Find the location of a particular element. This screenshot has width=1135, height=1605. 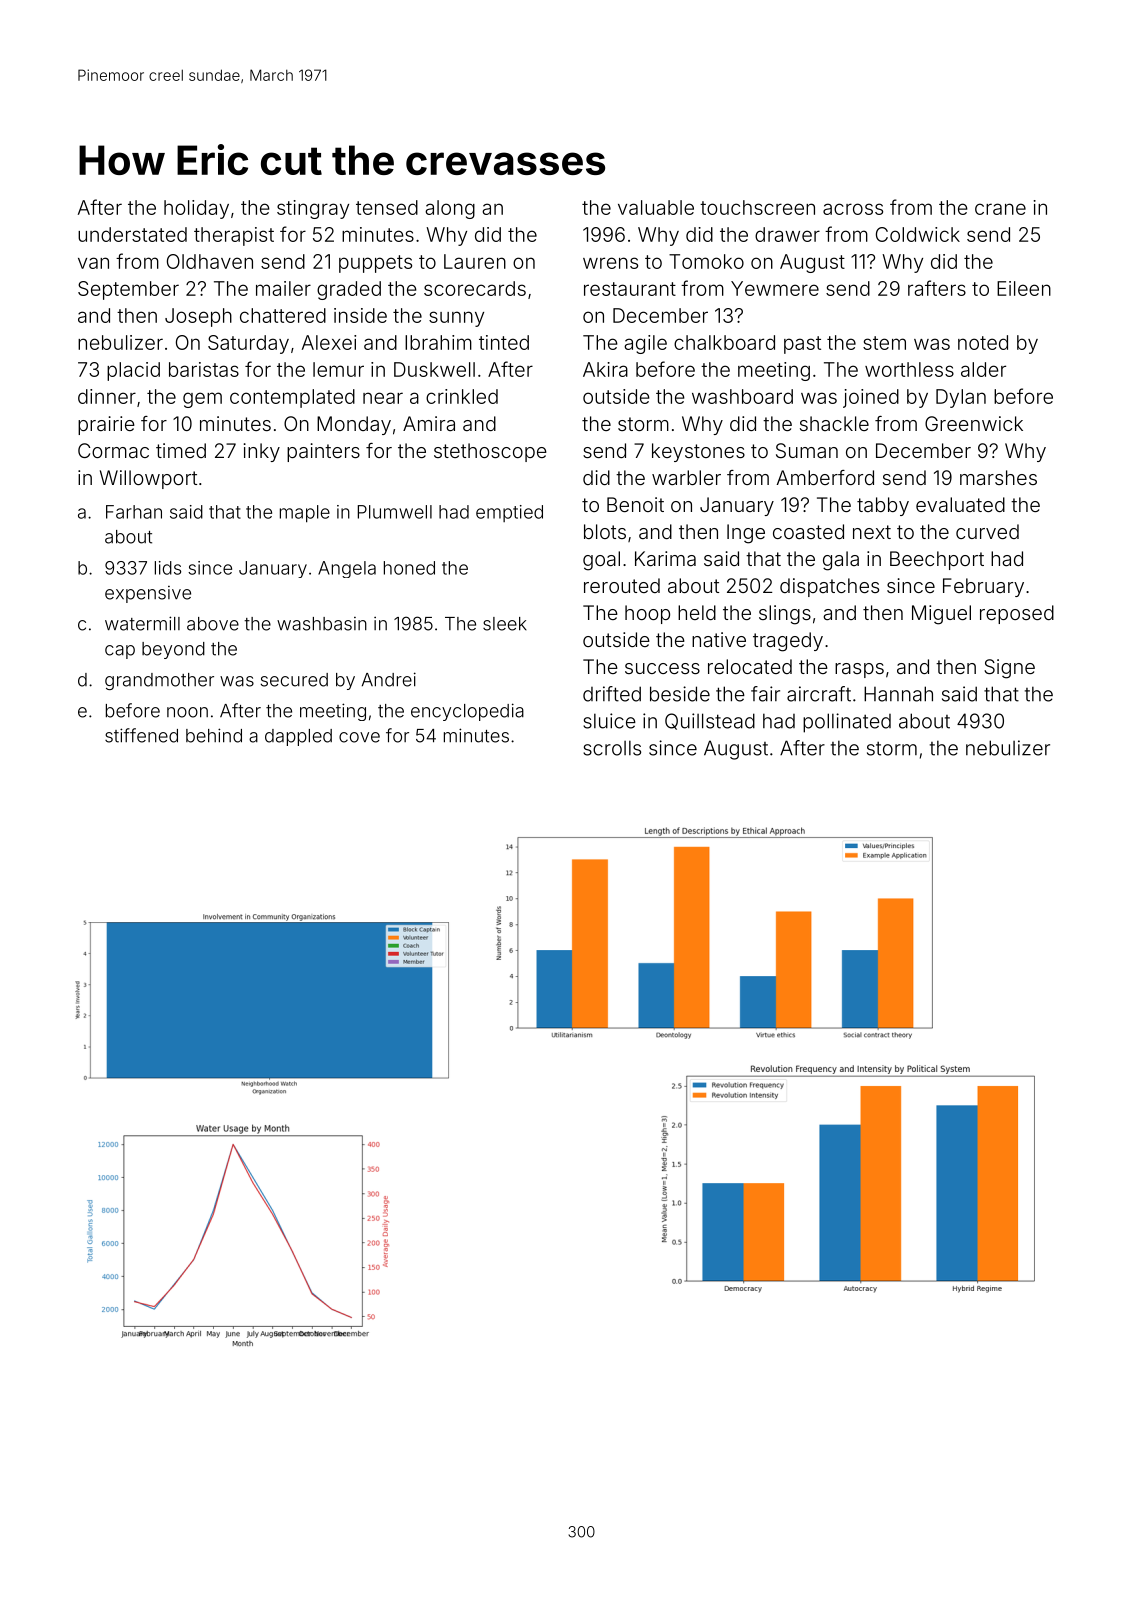

rerouted is located at coordinates (622, 585).
